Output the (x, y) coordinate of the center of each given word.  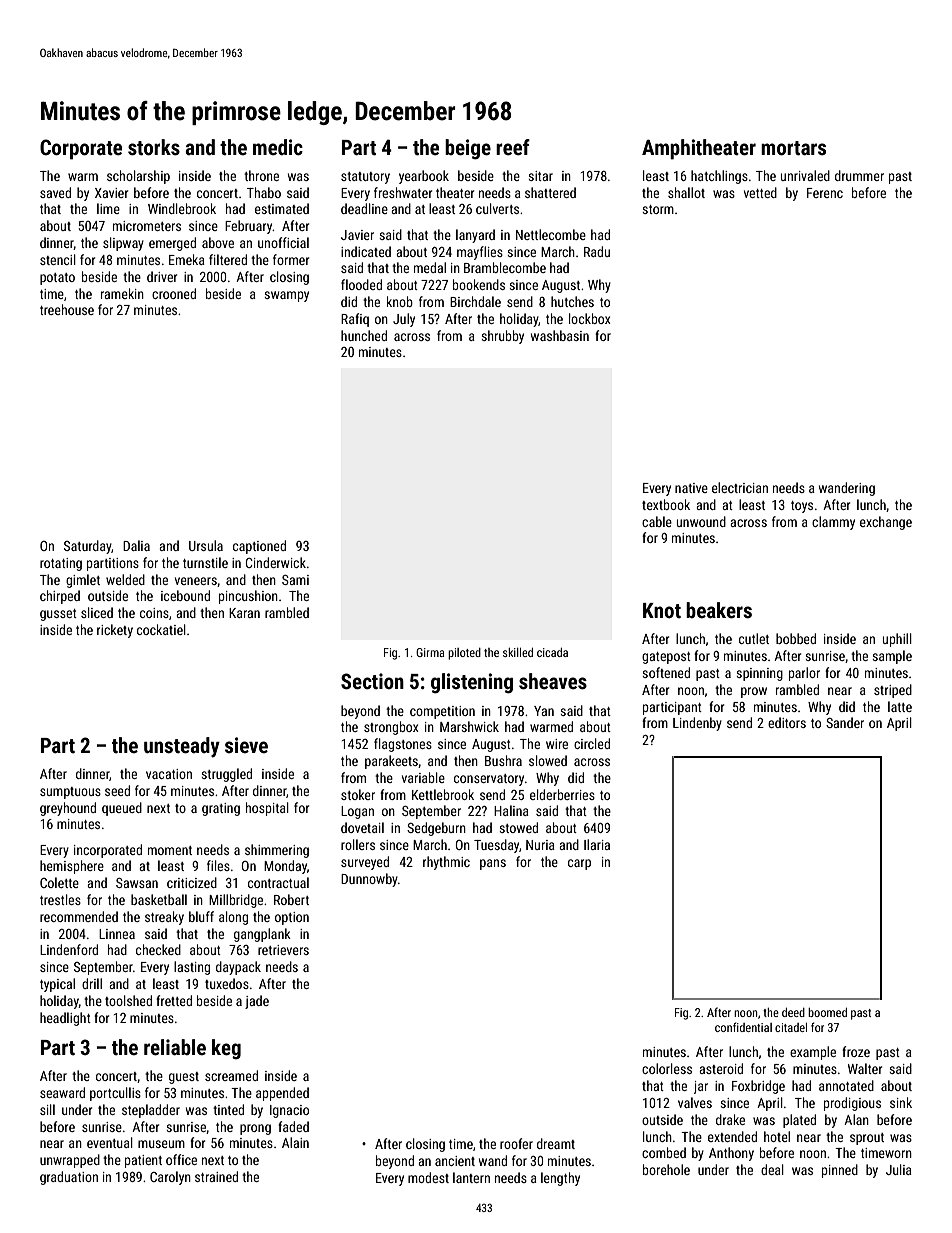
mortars (793, 148)
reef (513, 147)
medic (278, 147)
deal (772, 1169)
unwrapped (70, 1161)
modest (428, 1177)
